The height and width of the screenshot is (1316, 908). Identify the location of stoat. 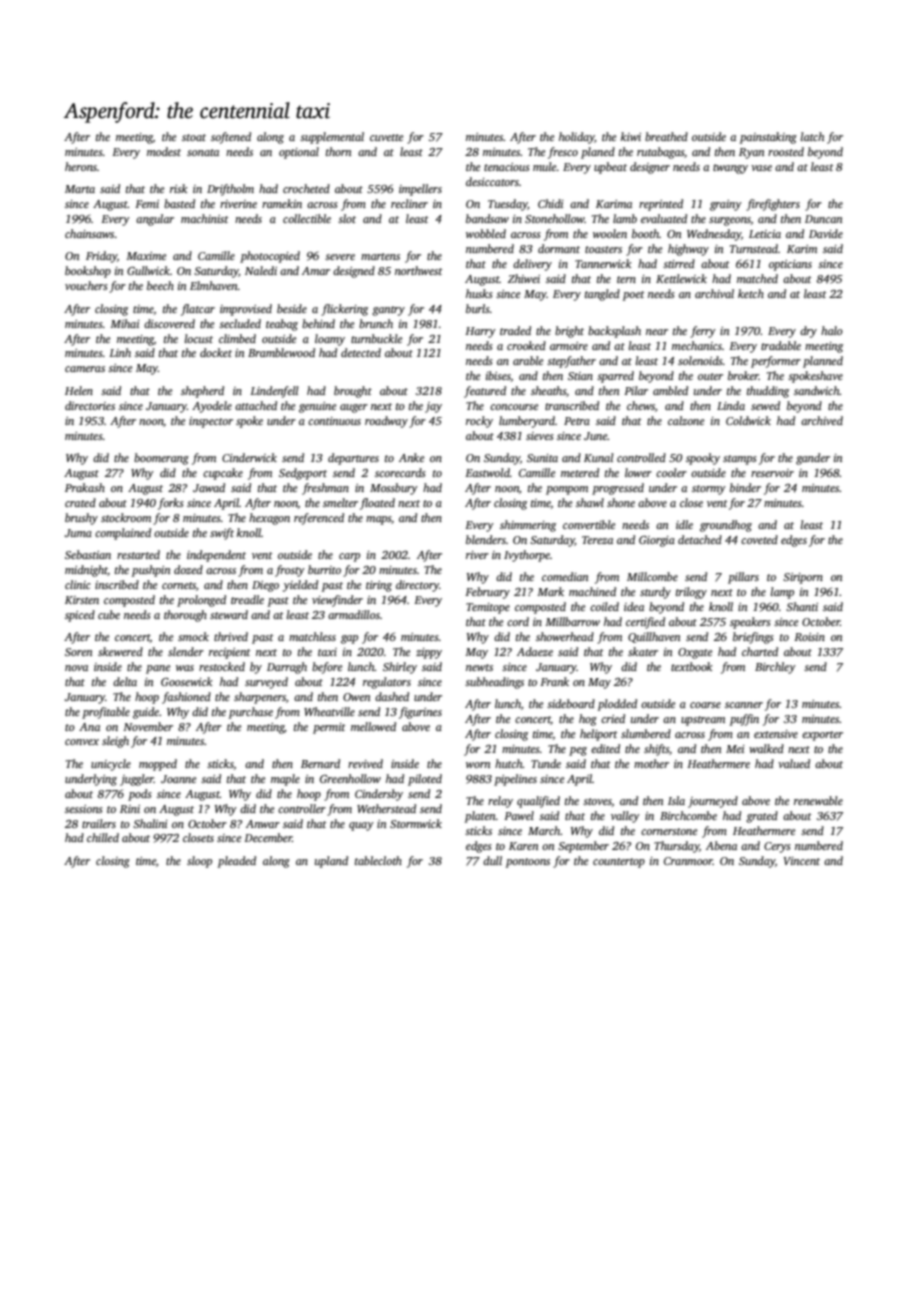
(194, 137).
